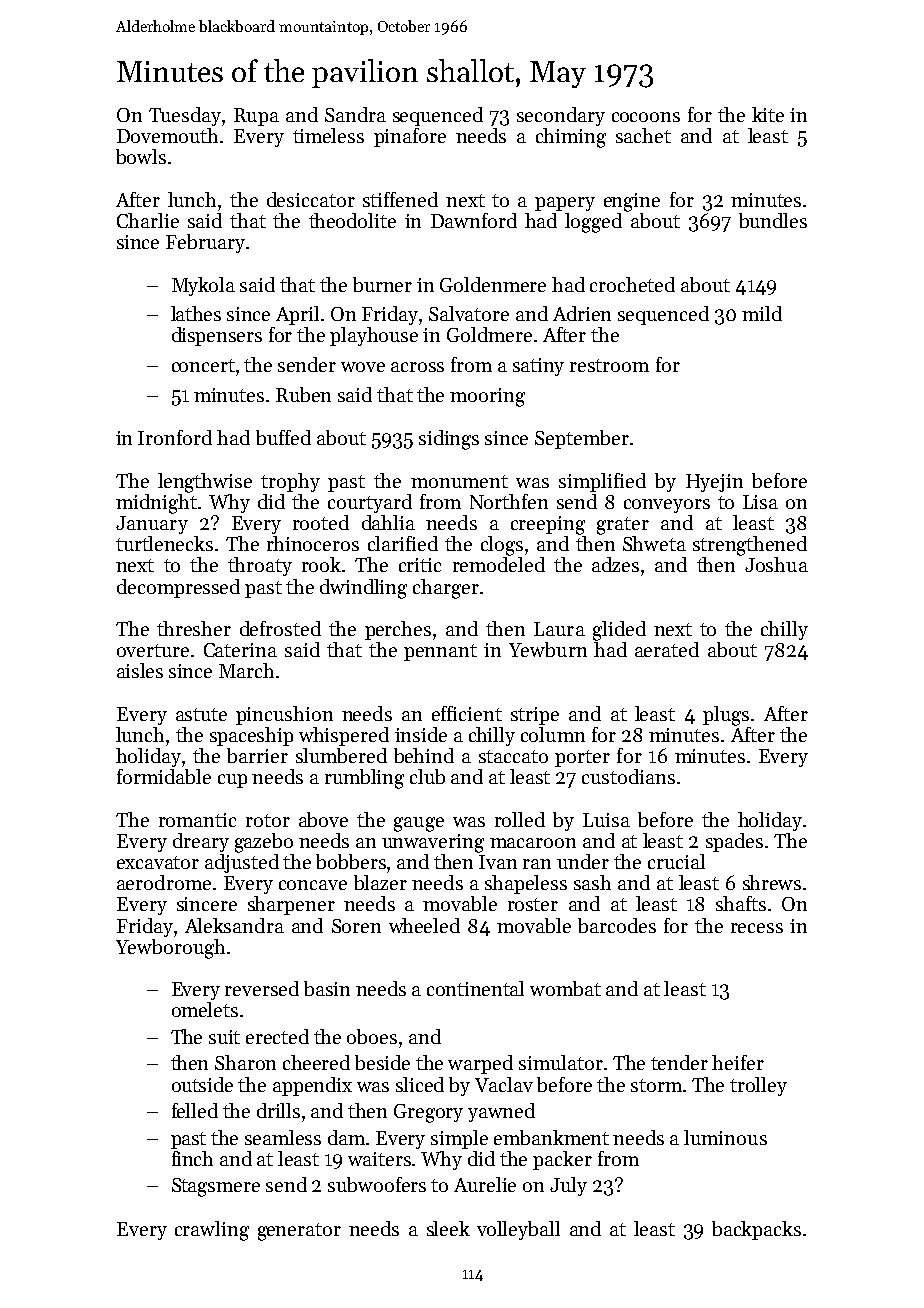 This screenshot has height=1308, width=924. I want to click on kite, so click(768, 114).
